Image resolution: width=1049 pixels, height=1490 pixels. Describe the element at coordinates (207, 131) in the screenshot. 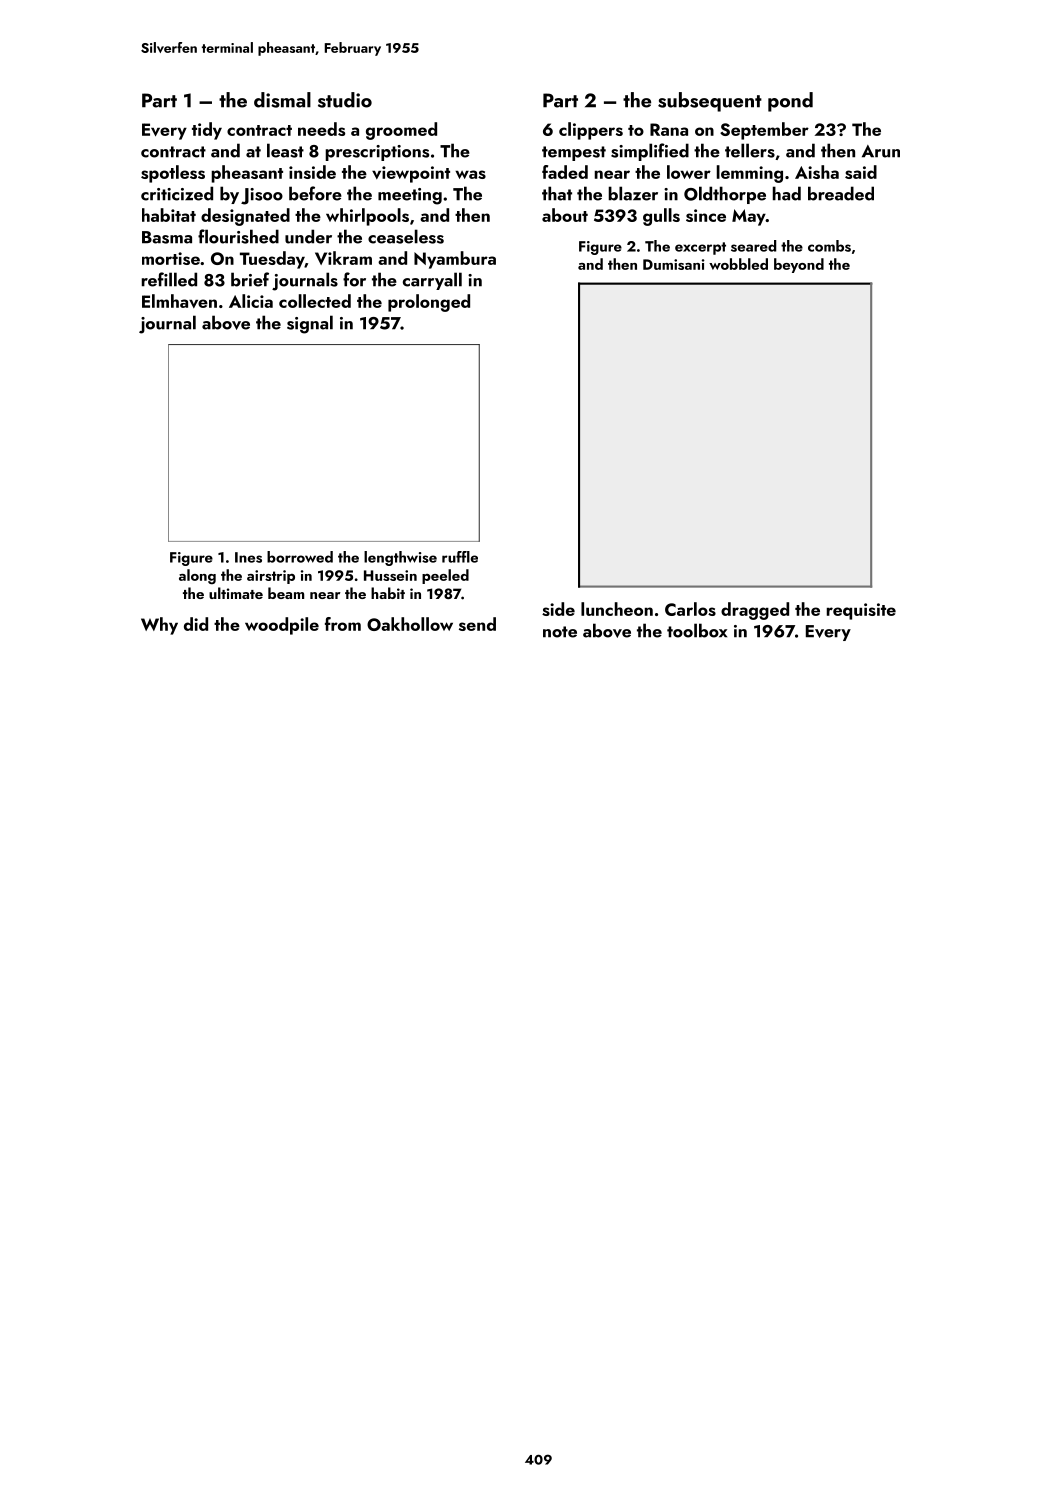

I see `tidy` at that location.
